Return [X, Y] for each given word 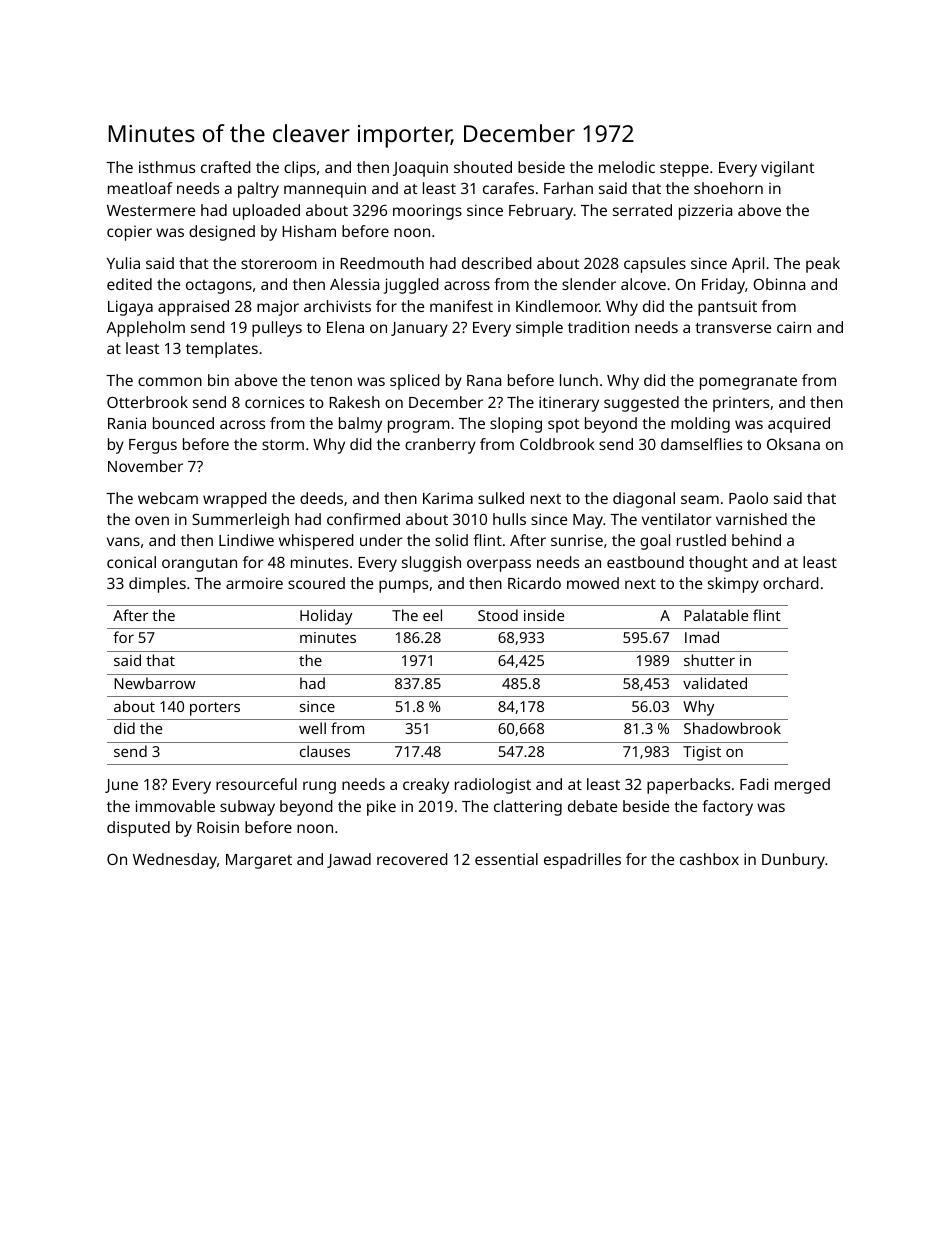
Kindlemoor [558, 306]
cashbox [709, 859]
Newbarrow [155, 683]
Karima [448, 498]
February [541, 212]
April [748, 265]
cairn [794, 327]
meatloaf [140, 188]
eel [432, 615]
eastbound [645, 562]
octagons [219, 287]
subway [247, 808]
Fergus [153, 446]
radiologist [493, 786]
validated [715, 683]
